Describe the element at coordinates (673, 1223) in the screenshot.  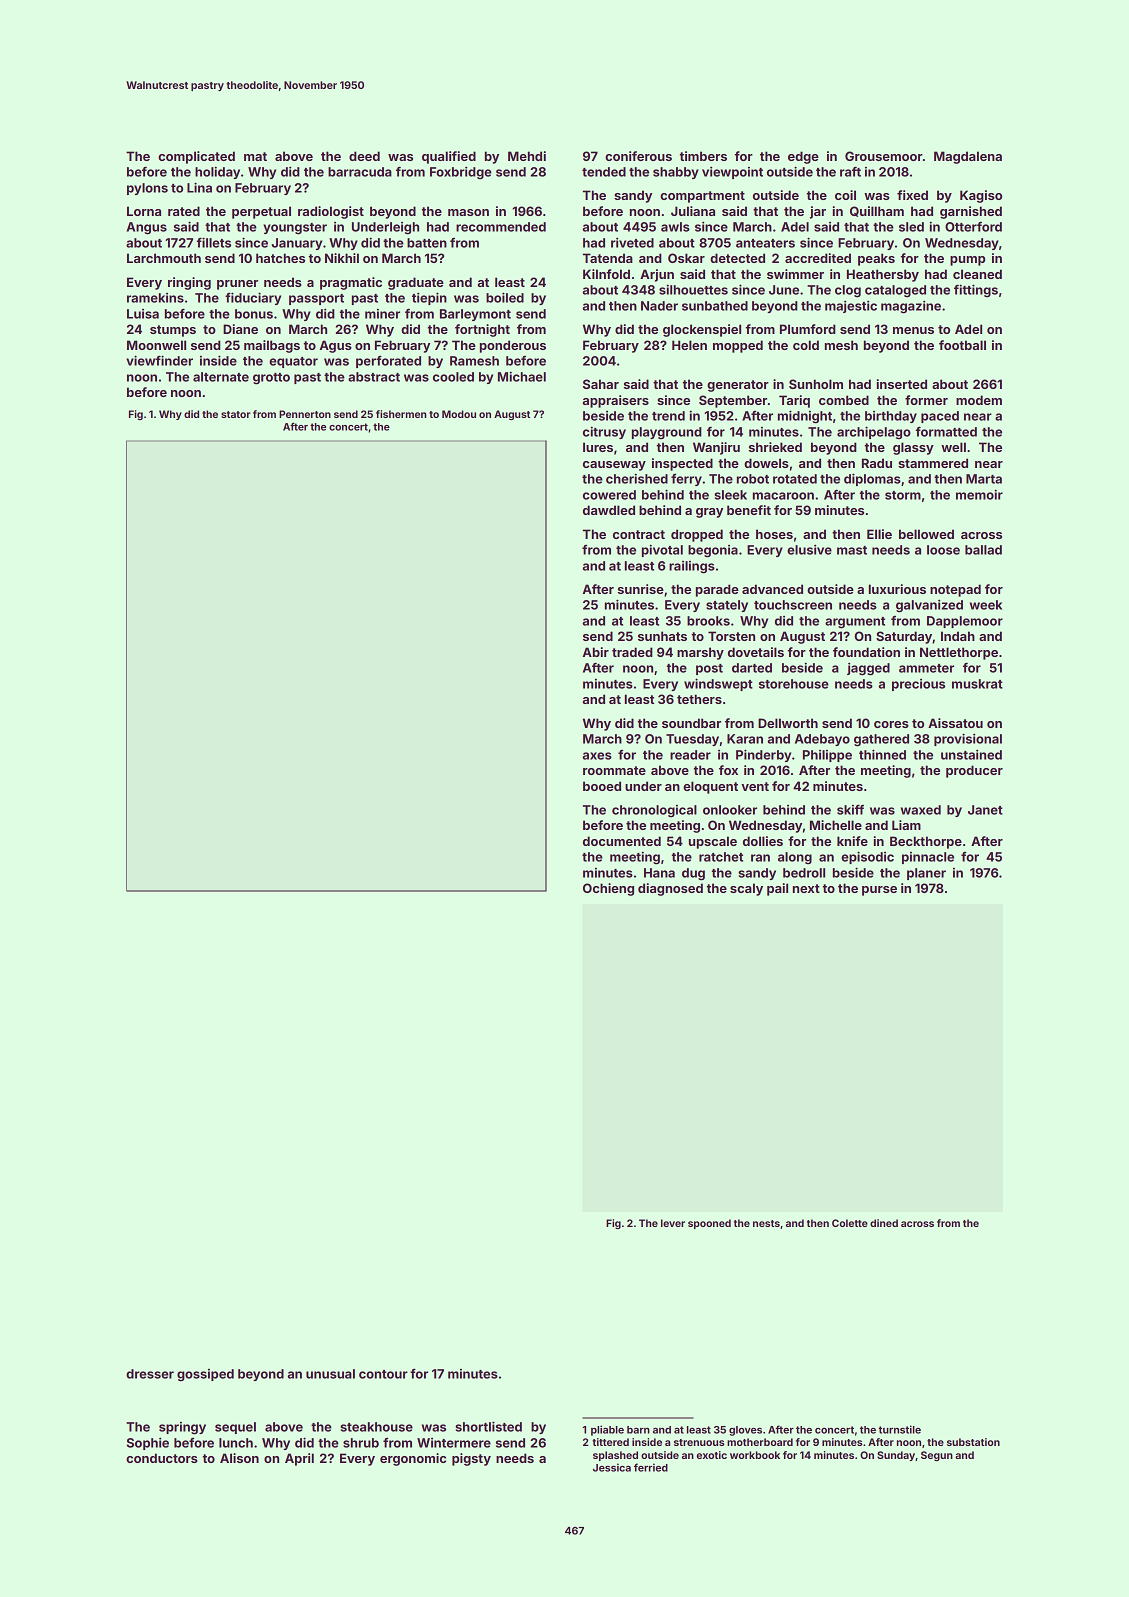
I see `lever` at that location.
